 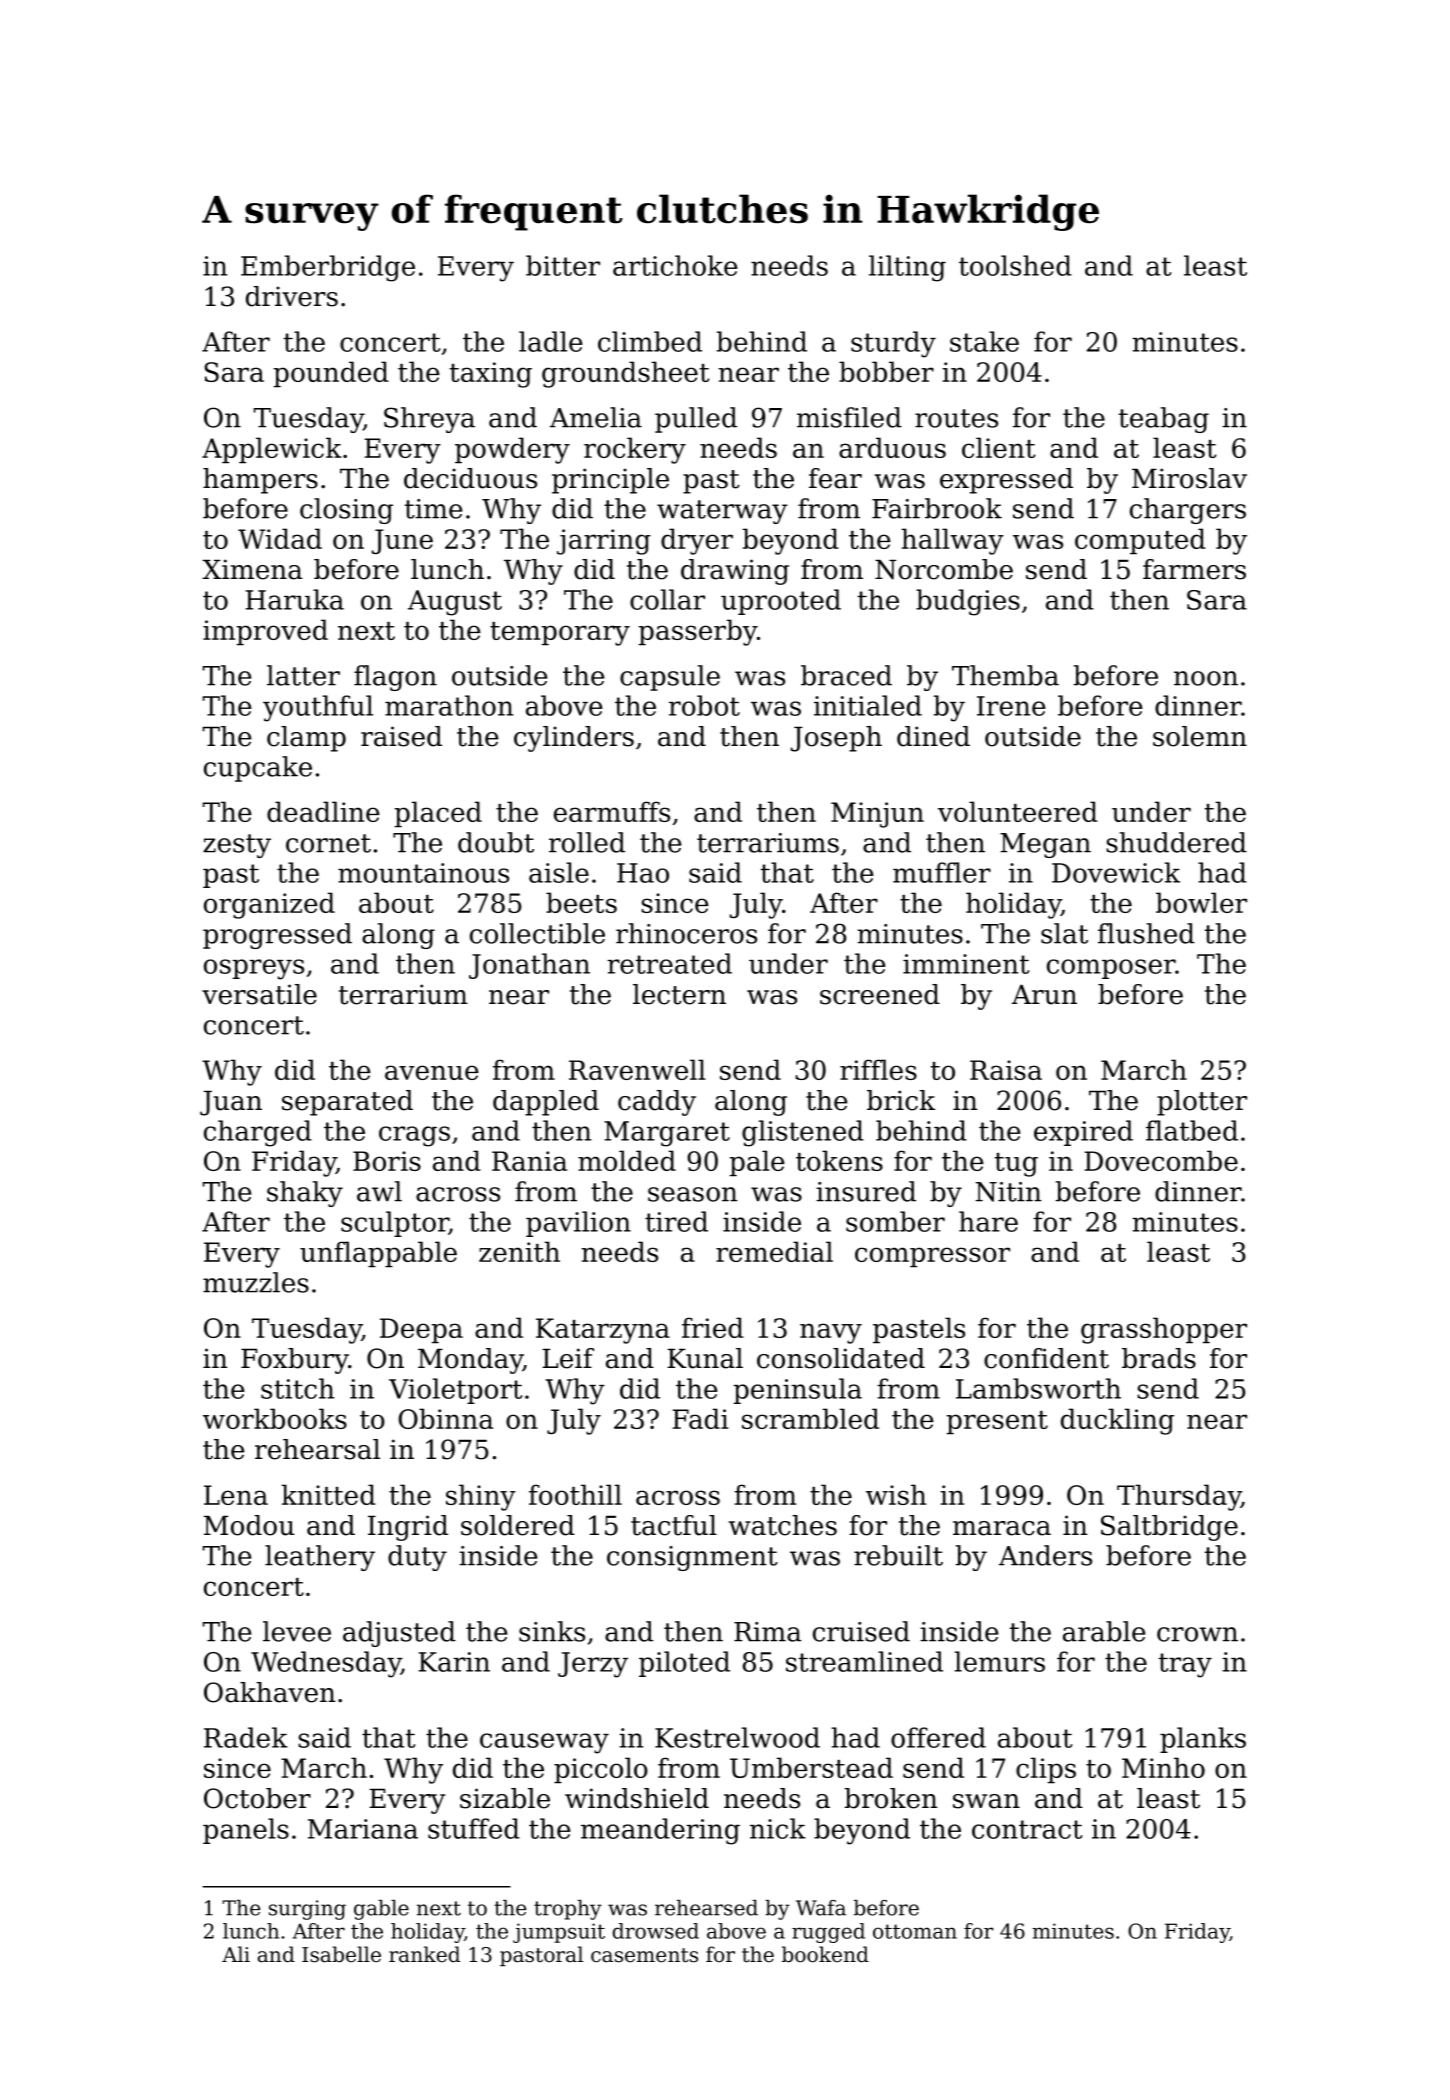 I want to click on deciduous, so click(x=470, y=478).
